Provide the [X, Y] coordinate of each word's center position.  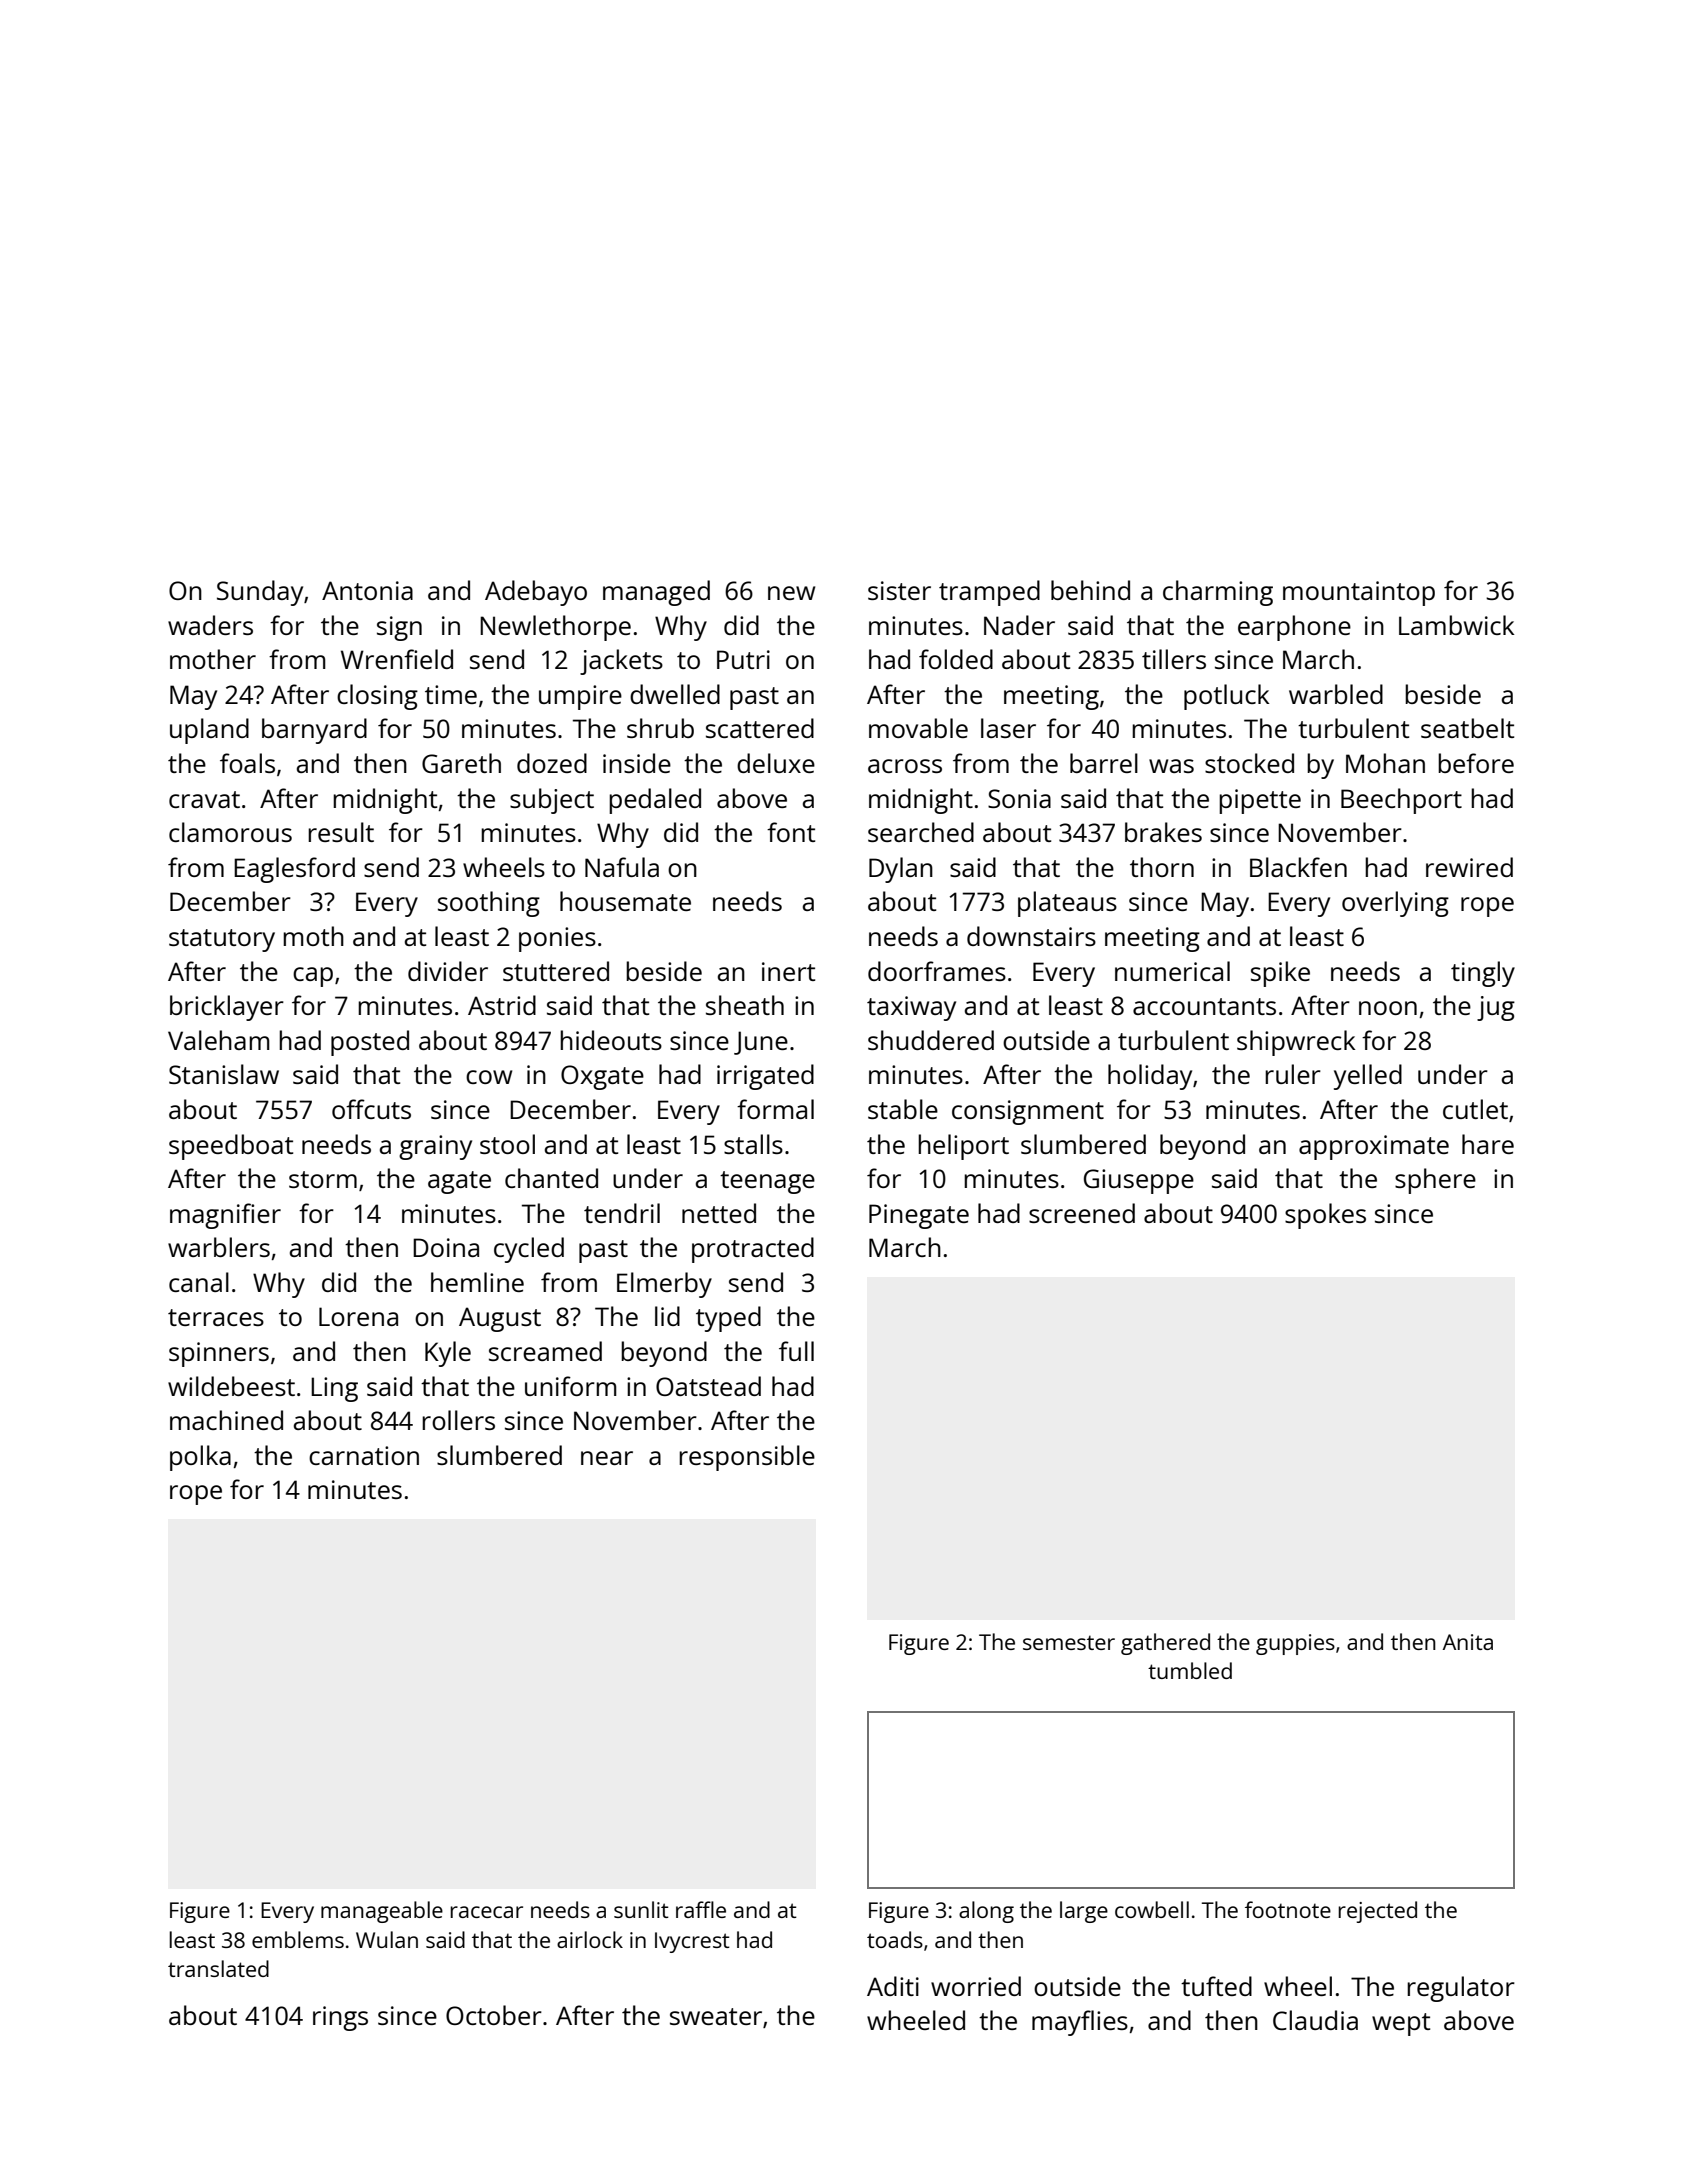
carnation [364, 1455]
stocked [1249, 763]
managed [656, 593]
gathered [1165, 1644]
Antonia [367, 590]
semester [1069, 1642]
